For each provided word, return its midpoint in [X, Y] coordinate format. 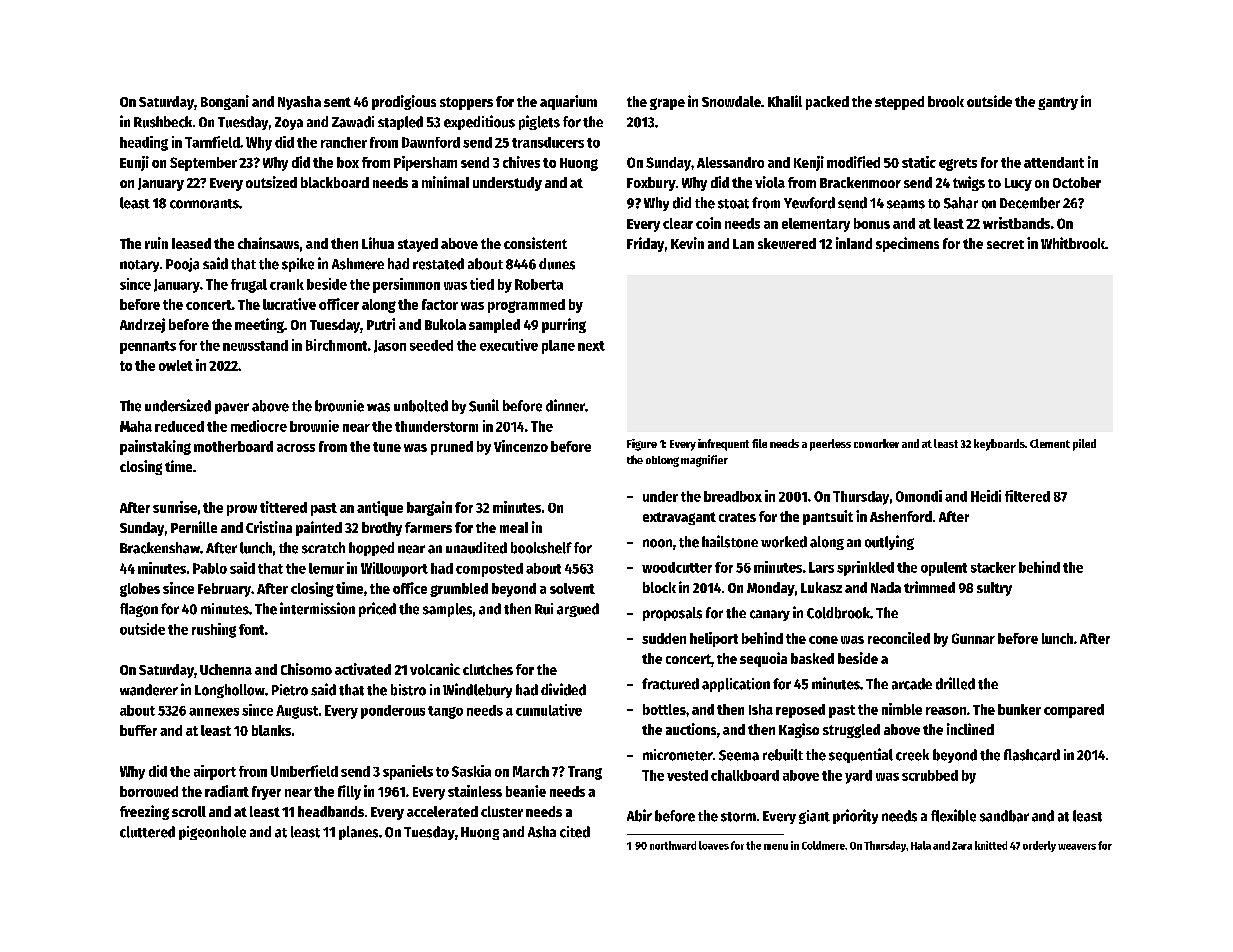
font [251, 629]
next [591, 346]
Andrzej [142, 325]
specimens [907, 244]
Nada [886, 587]
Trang [585, 773]
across [296, 448]
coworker [876, 443]
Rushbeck [163, 122]
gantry [1058, 103]
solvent [572, 588]
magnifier [704, 461]
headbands [331, 811]
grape [667, 104]
